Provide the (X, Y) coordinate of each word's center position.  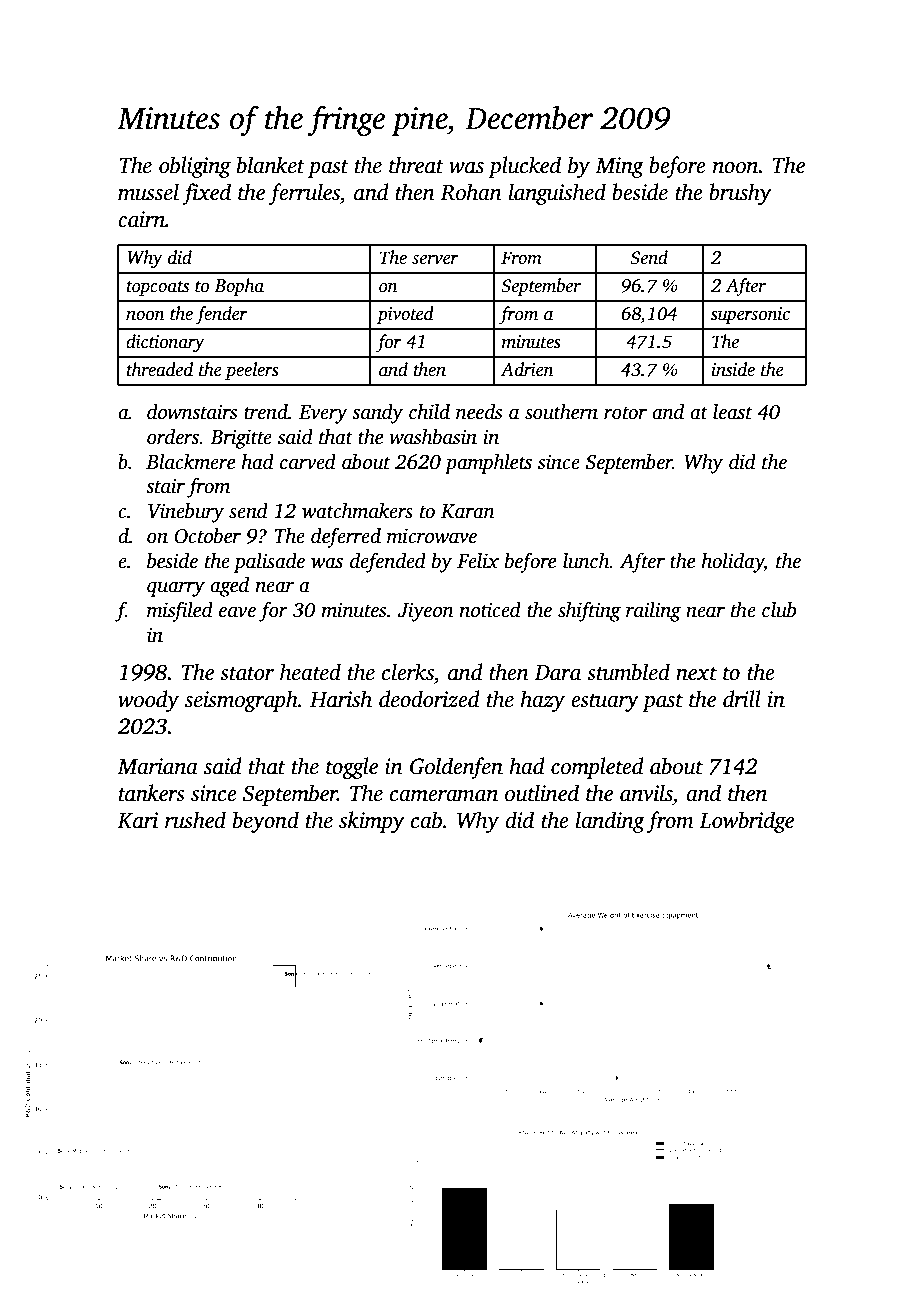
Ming (619, 167)
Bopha (239, 287)
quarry (176, 589)
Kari (137, 820)
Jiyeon (426, 612)
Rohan (471, 192)
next (696, 674)
